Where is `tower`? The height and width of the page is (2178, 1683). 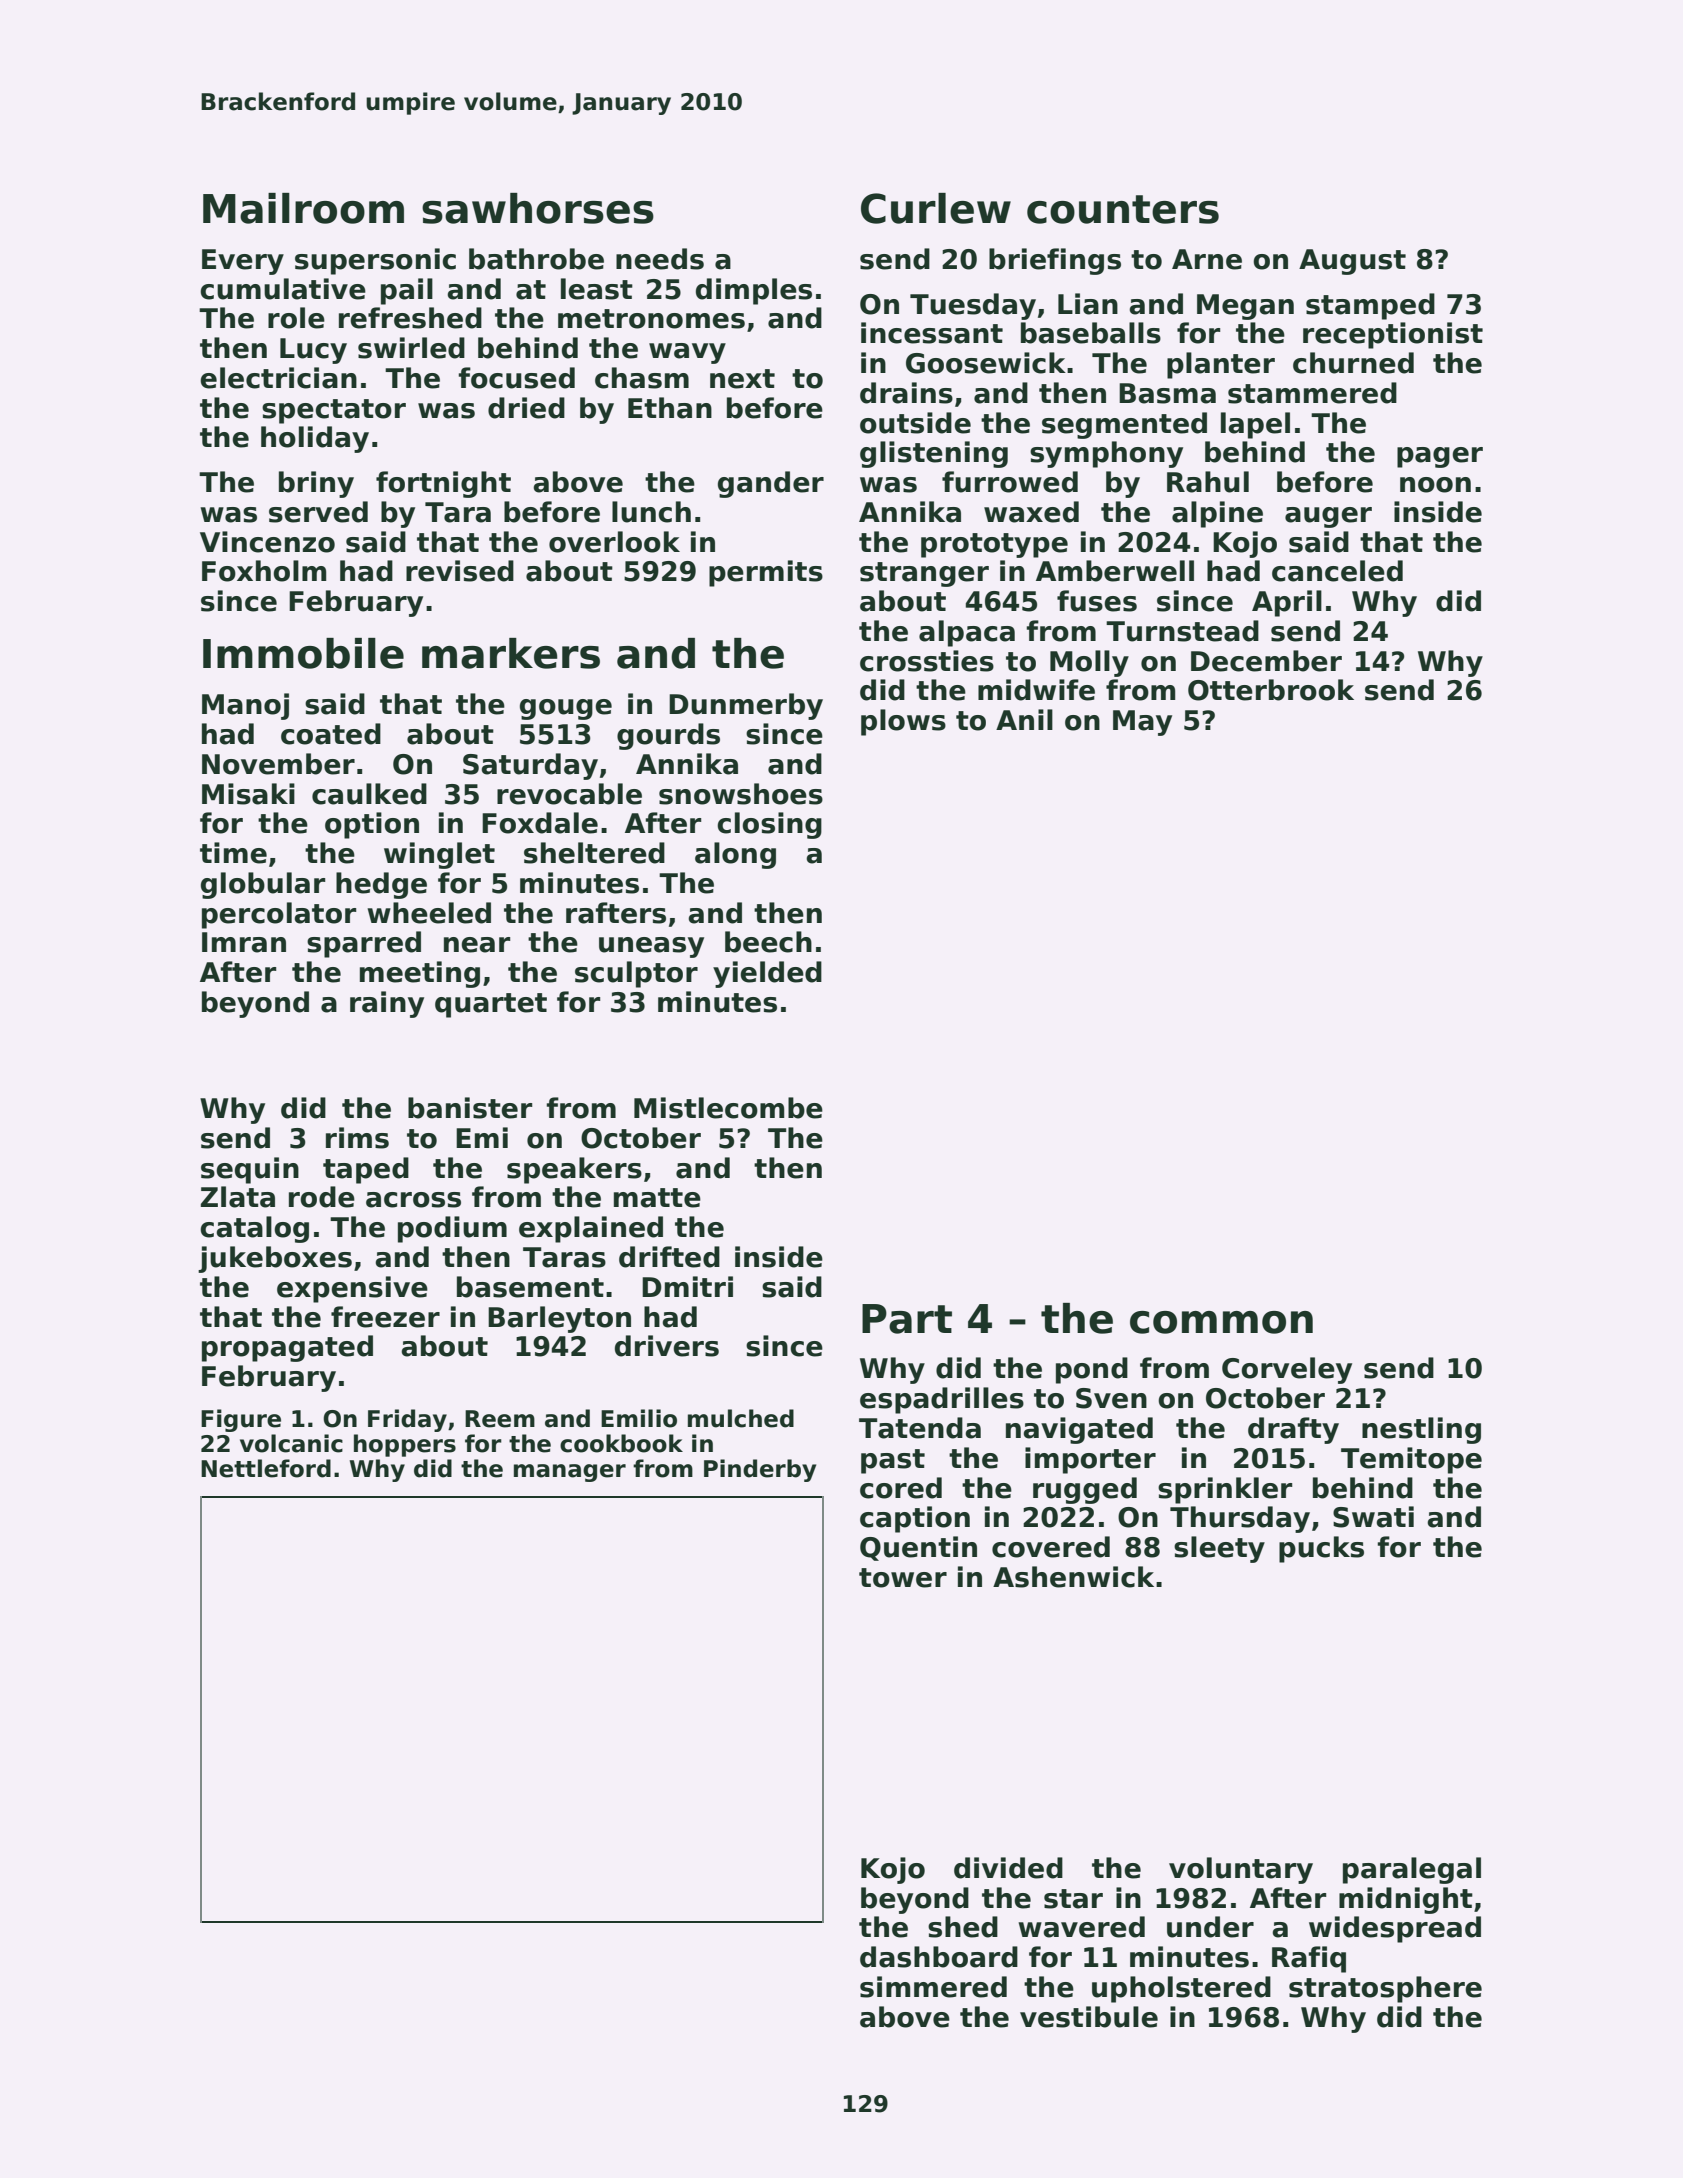
tower is located at coordinates (903, 1578).
